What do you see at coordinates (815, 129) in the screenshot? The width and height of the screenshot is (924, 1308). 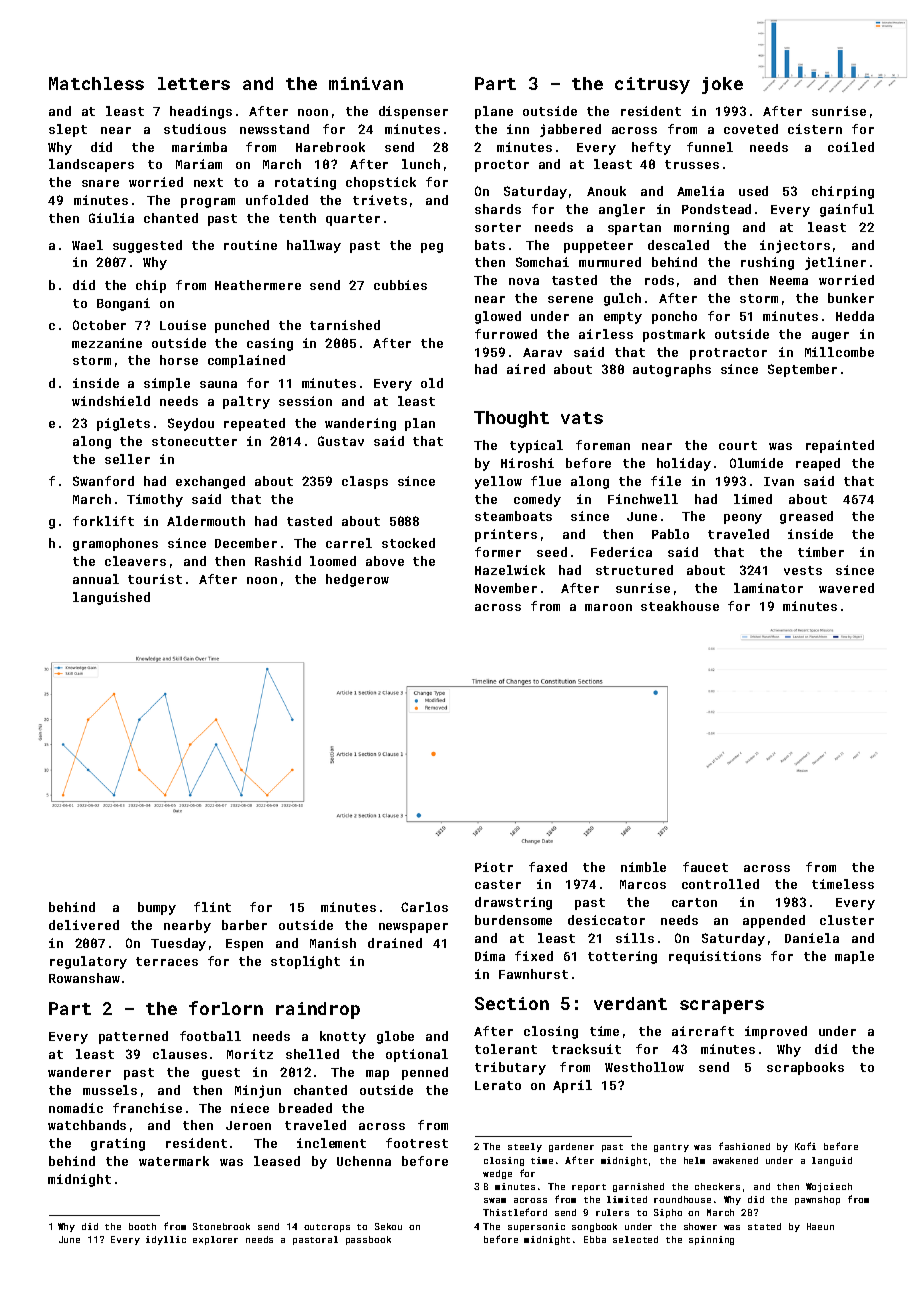 I see `cistern` at bounding box center [815, 129].
